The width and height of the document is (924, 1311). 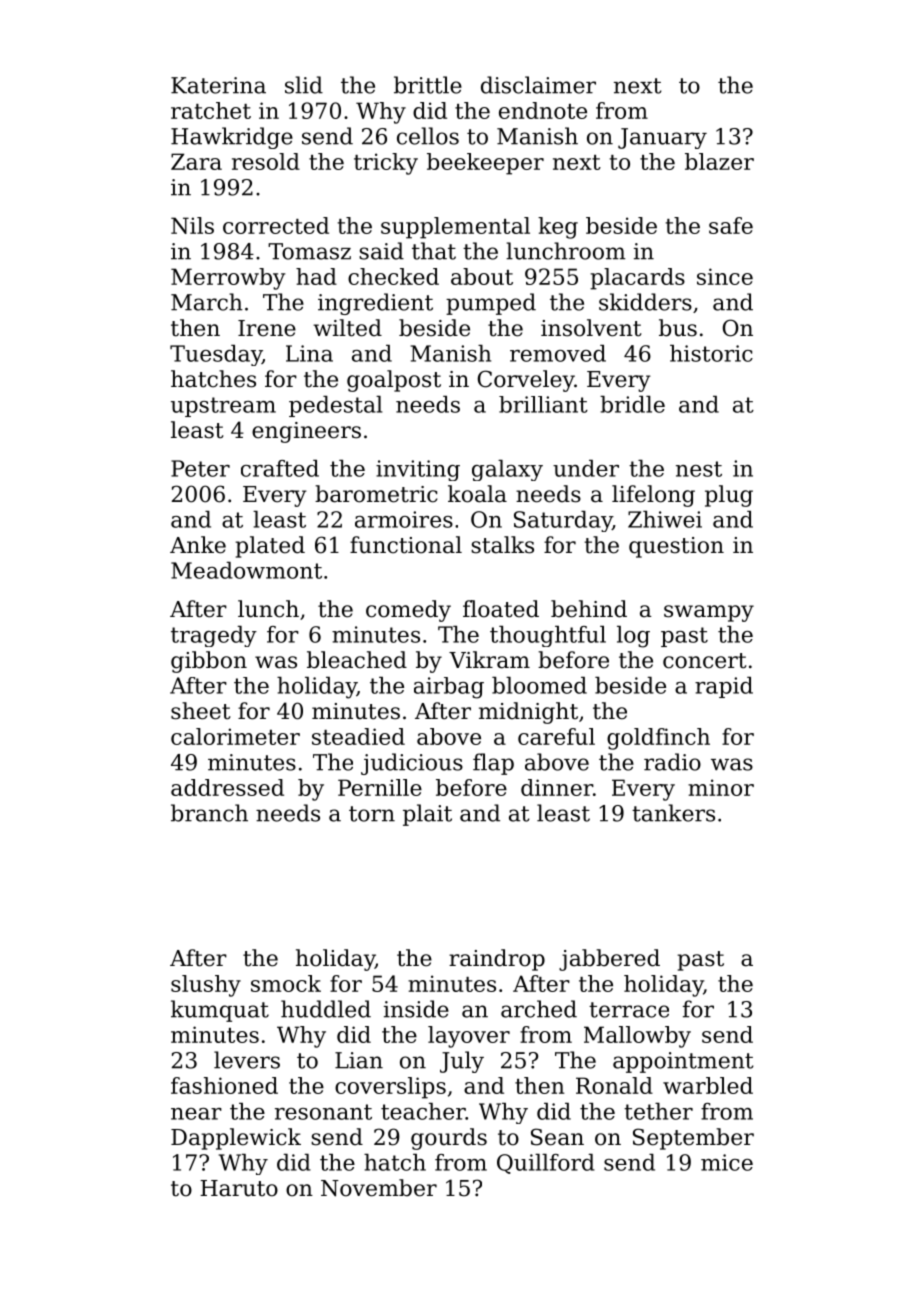 What do you see at coordinates (192, 225) in the document?
I see `Nils` at bounding box center [192, 225].
